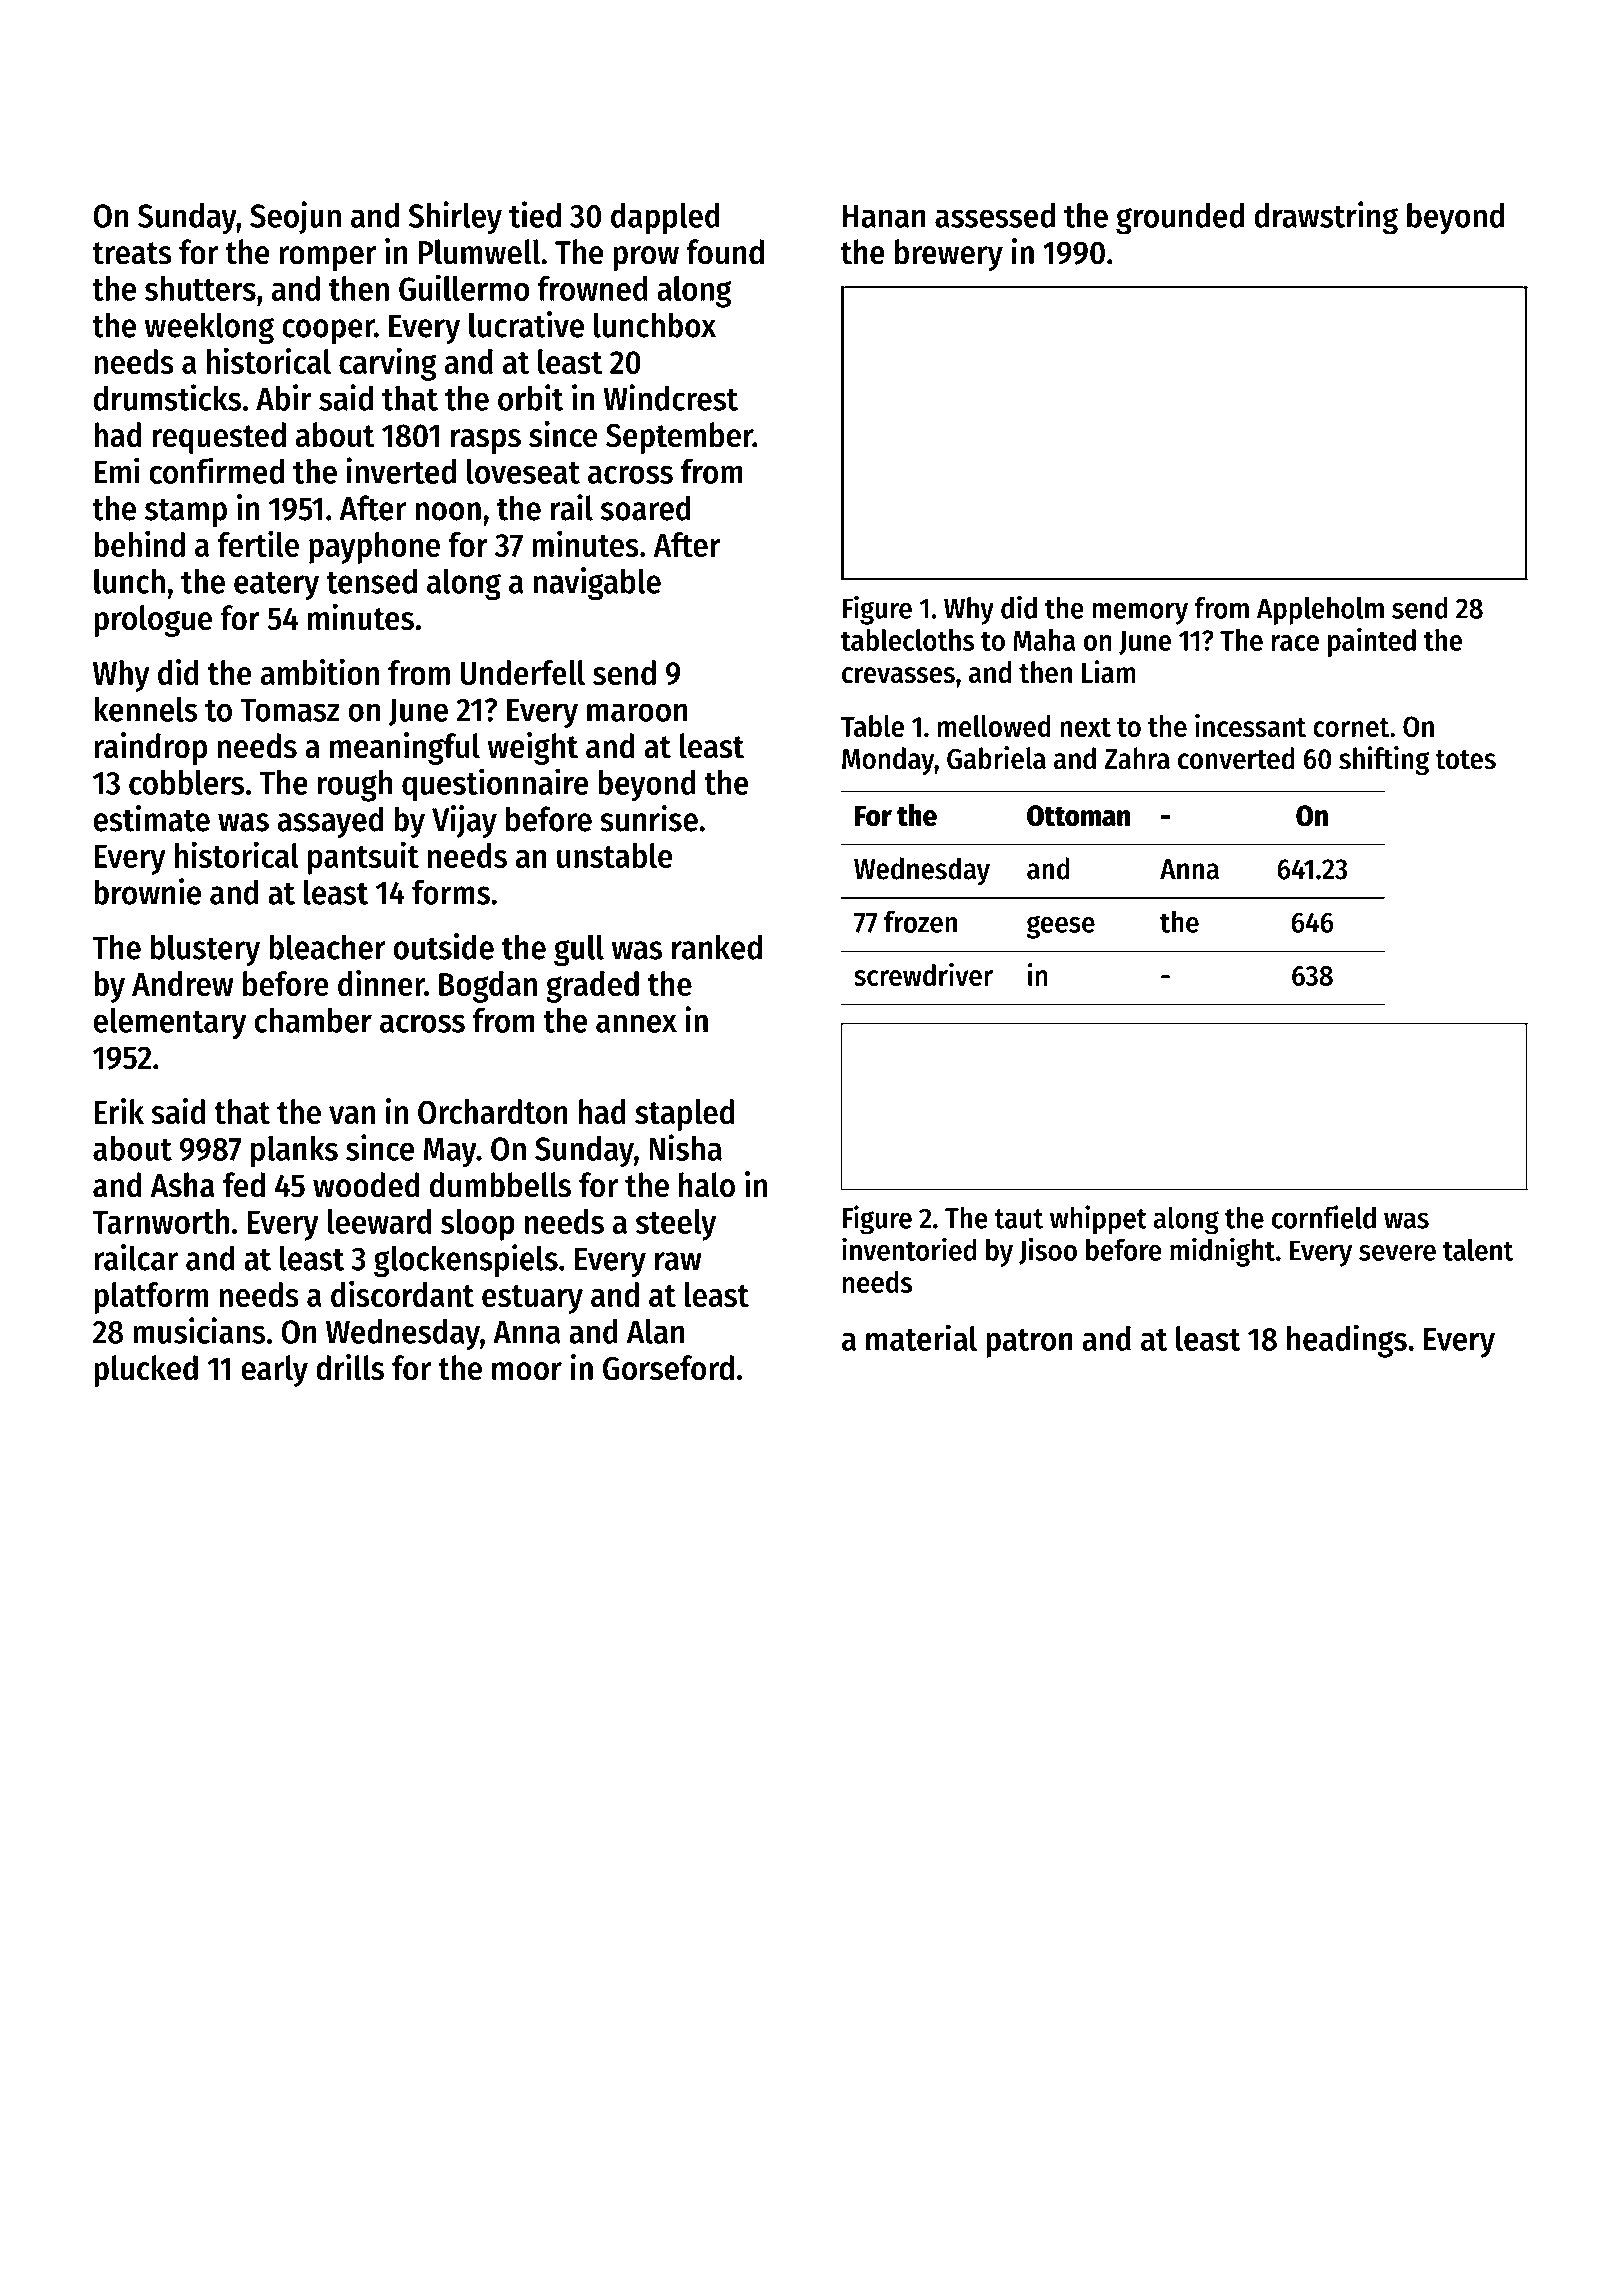  Describe the element at coordinates (1326, 218) in the page. I see `drawstring` at that location.
